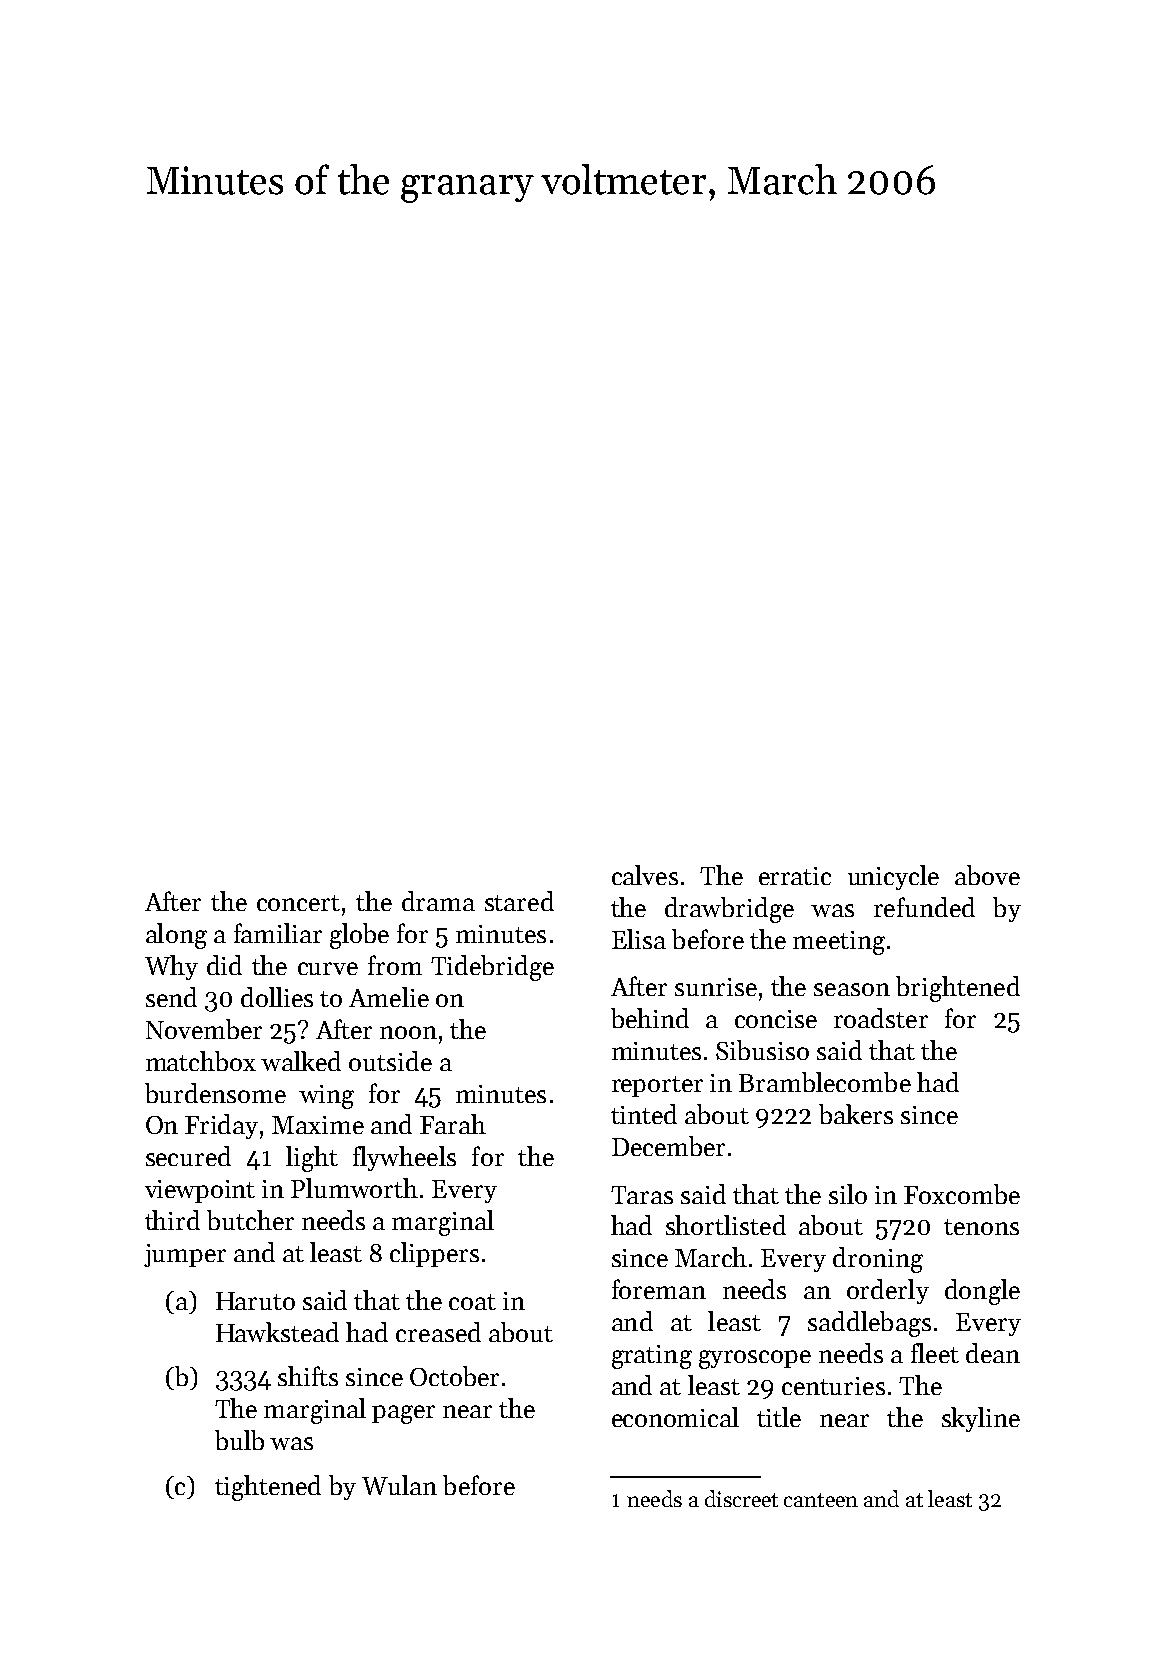 The image size is (1165, 1654). Describe the element at coordinates (221, 1126) in the page. I see `Friday` at that location.
